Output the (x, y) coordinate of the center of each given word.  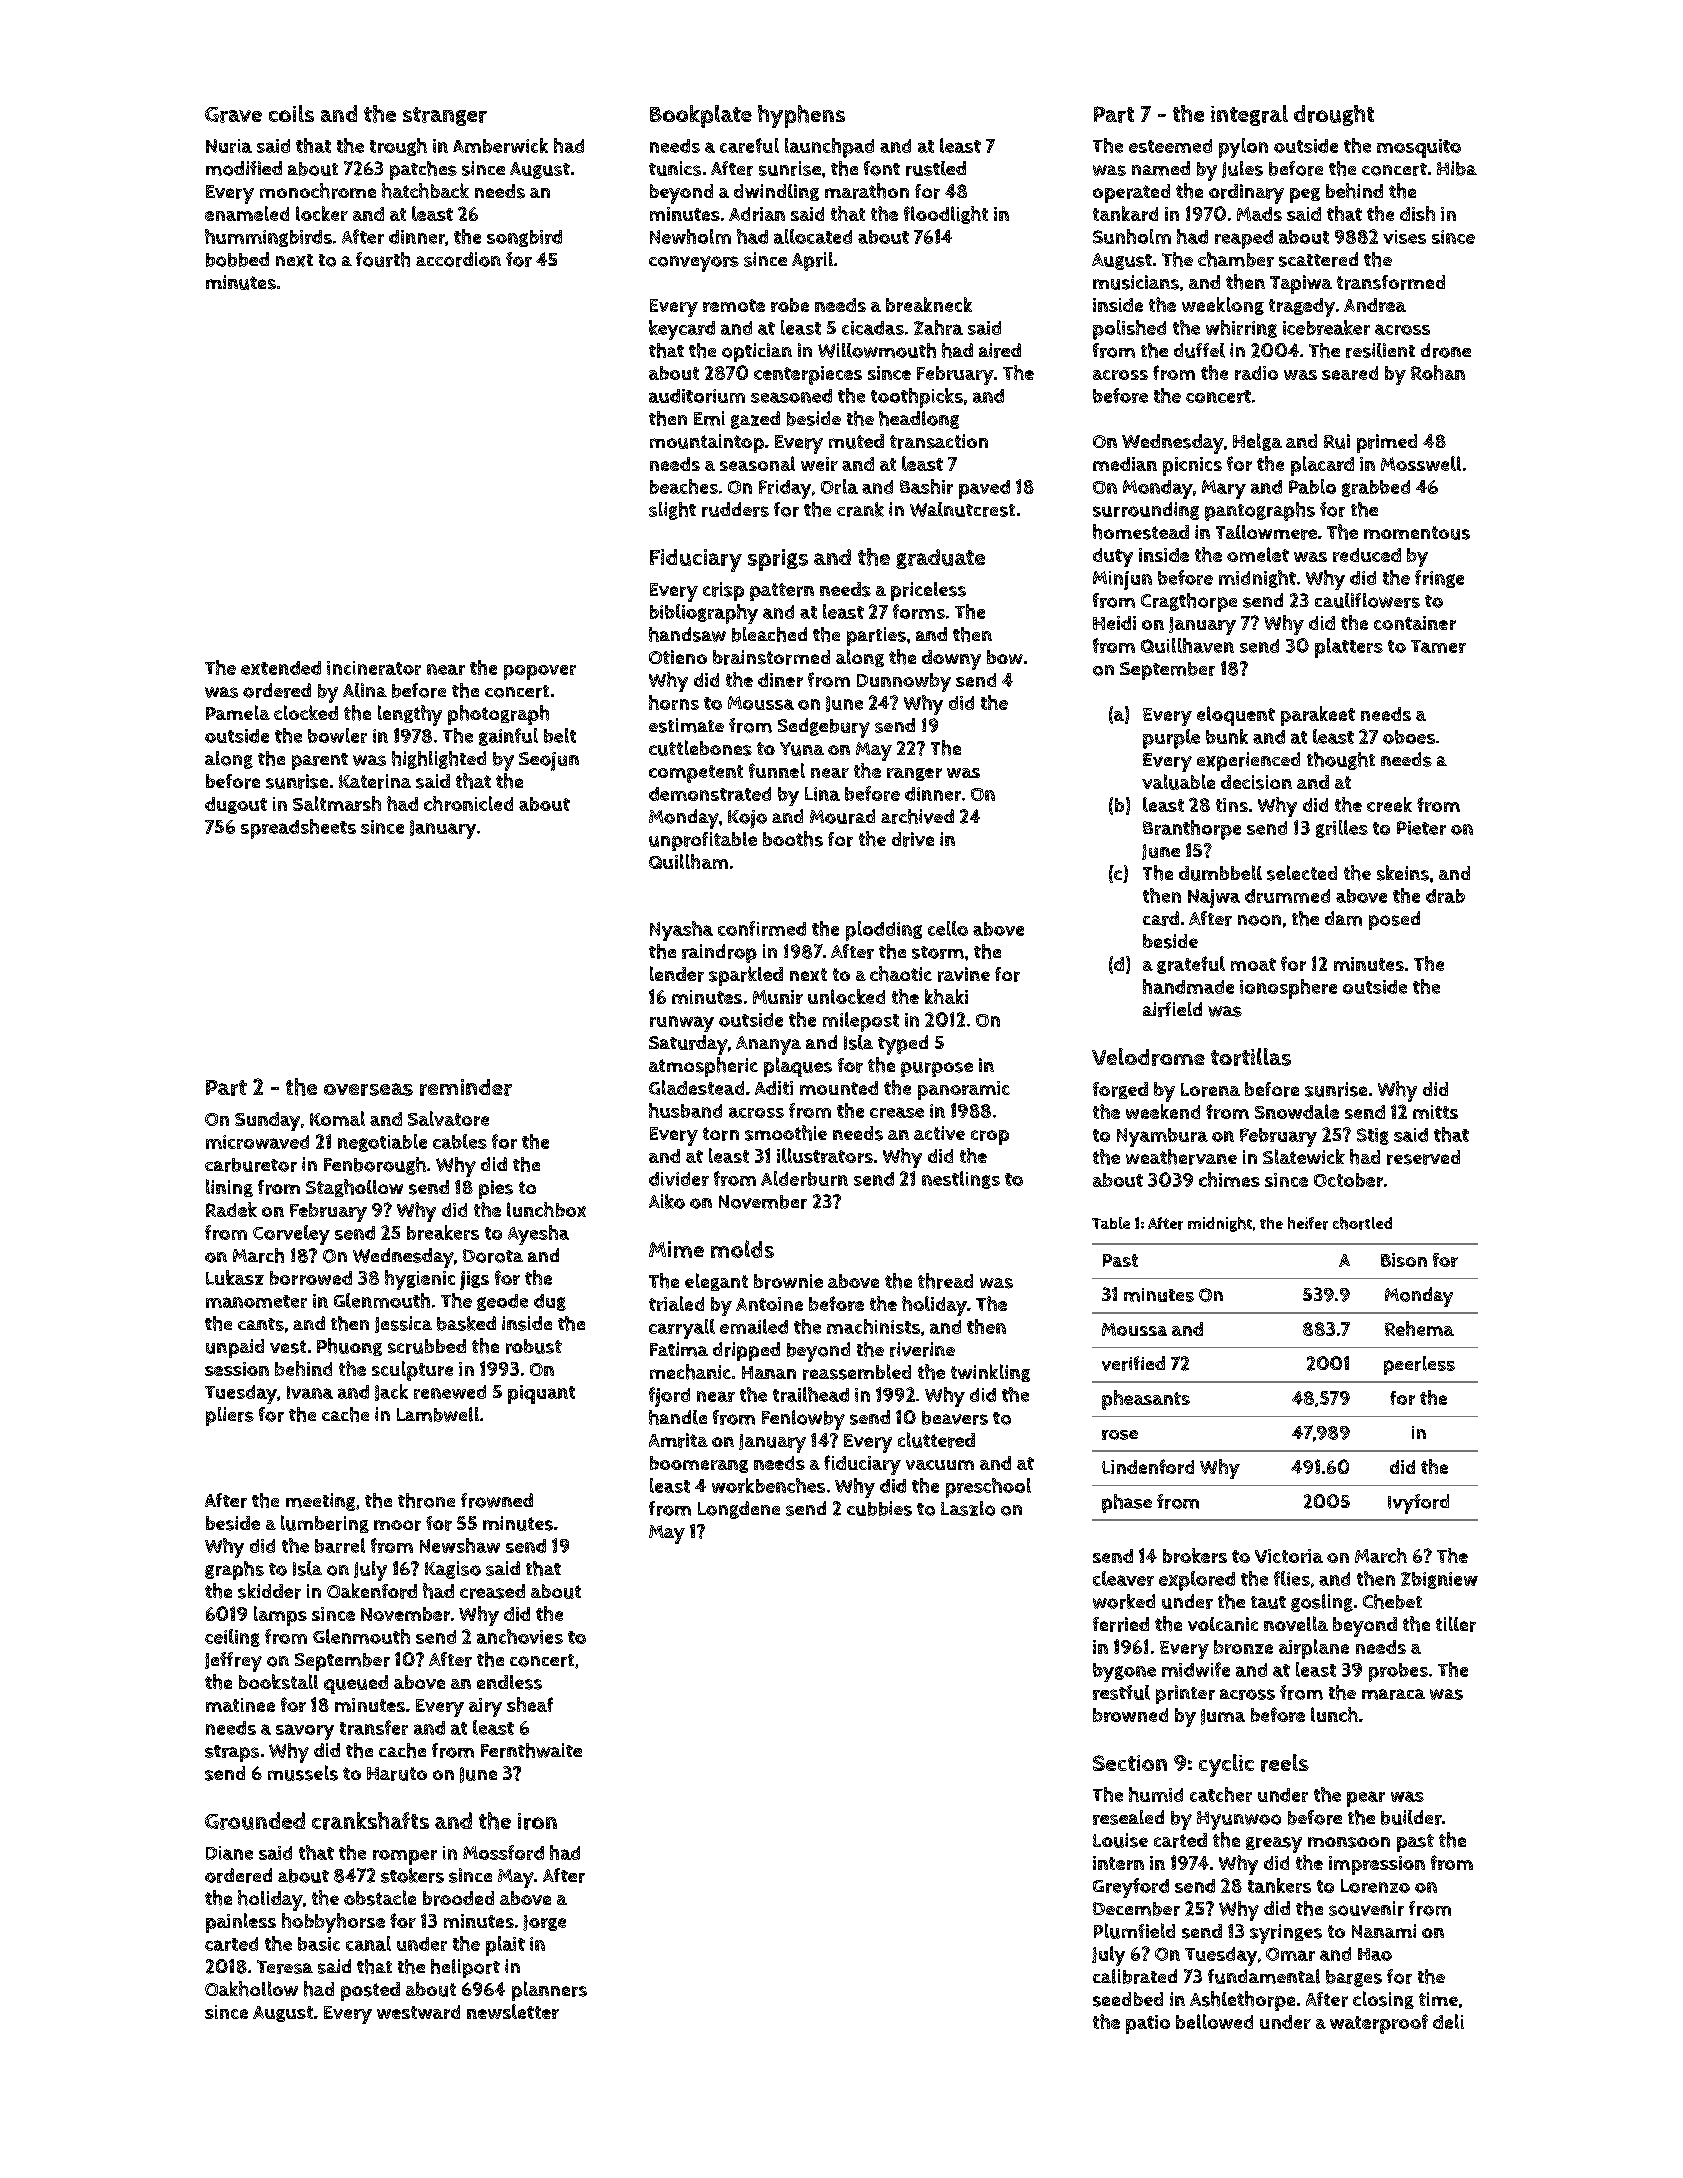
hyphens (801, 116)
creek (1389, 804)
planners (549, 1991)
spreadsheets (298, 829)
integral (1249, 115)
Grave (233, 115)
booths (793, 839)
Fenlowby (803, 1420)
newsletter (513, 2011)
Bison (1404, 1260)
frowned (497, 1500)
